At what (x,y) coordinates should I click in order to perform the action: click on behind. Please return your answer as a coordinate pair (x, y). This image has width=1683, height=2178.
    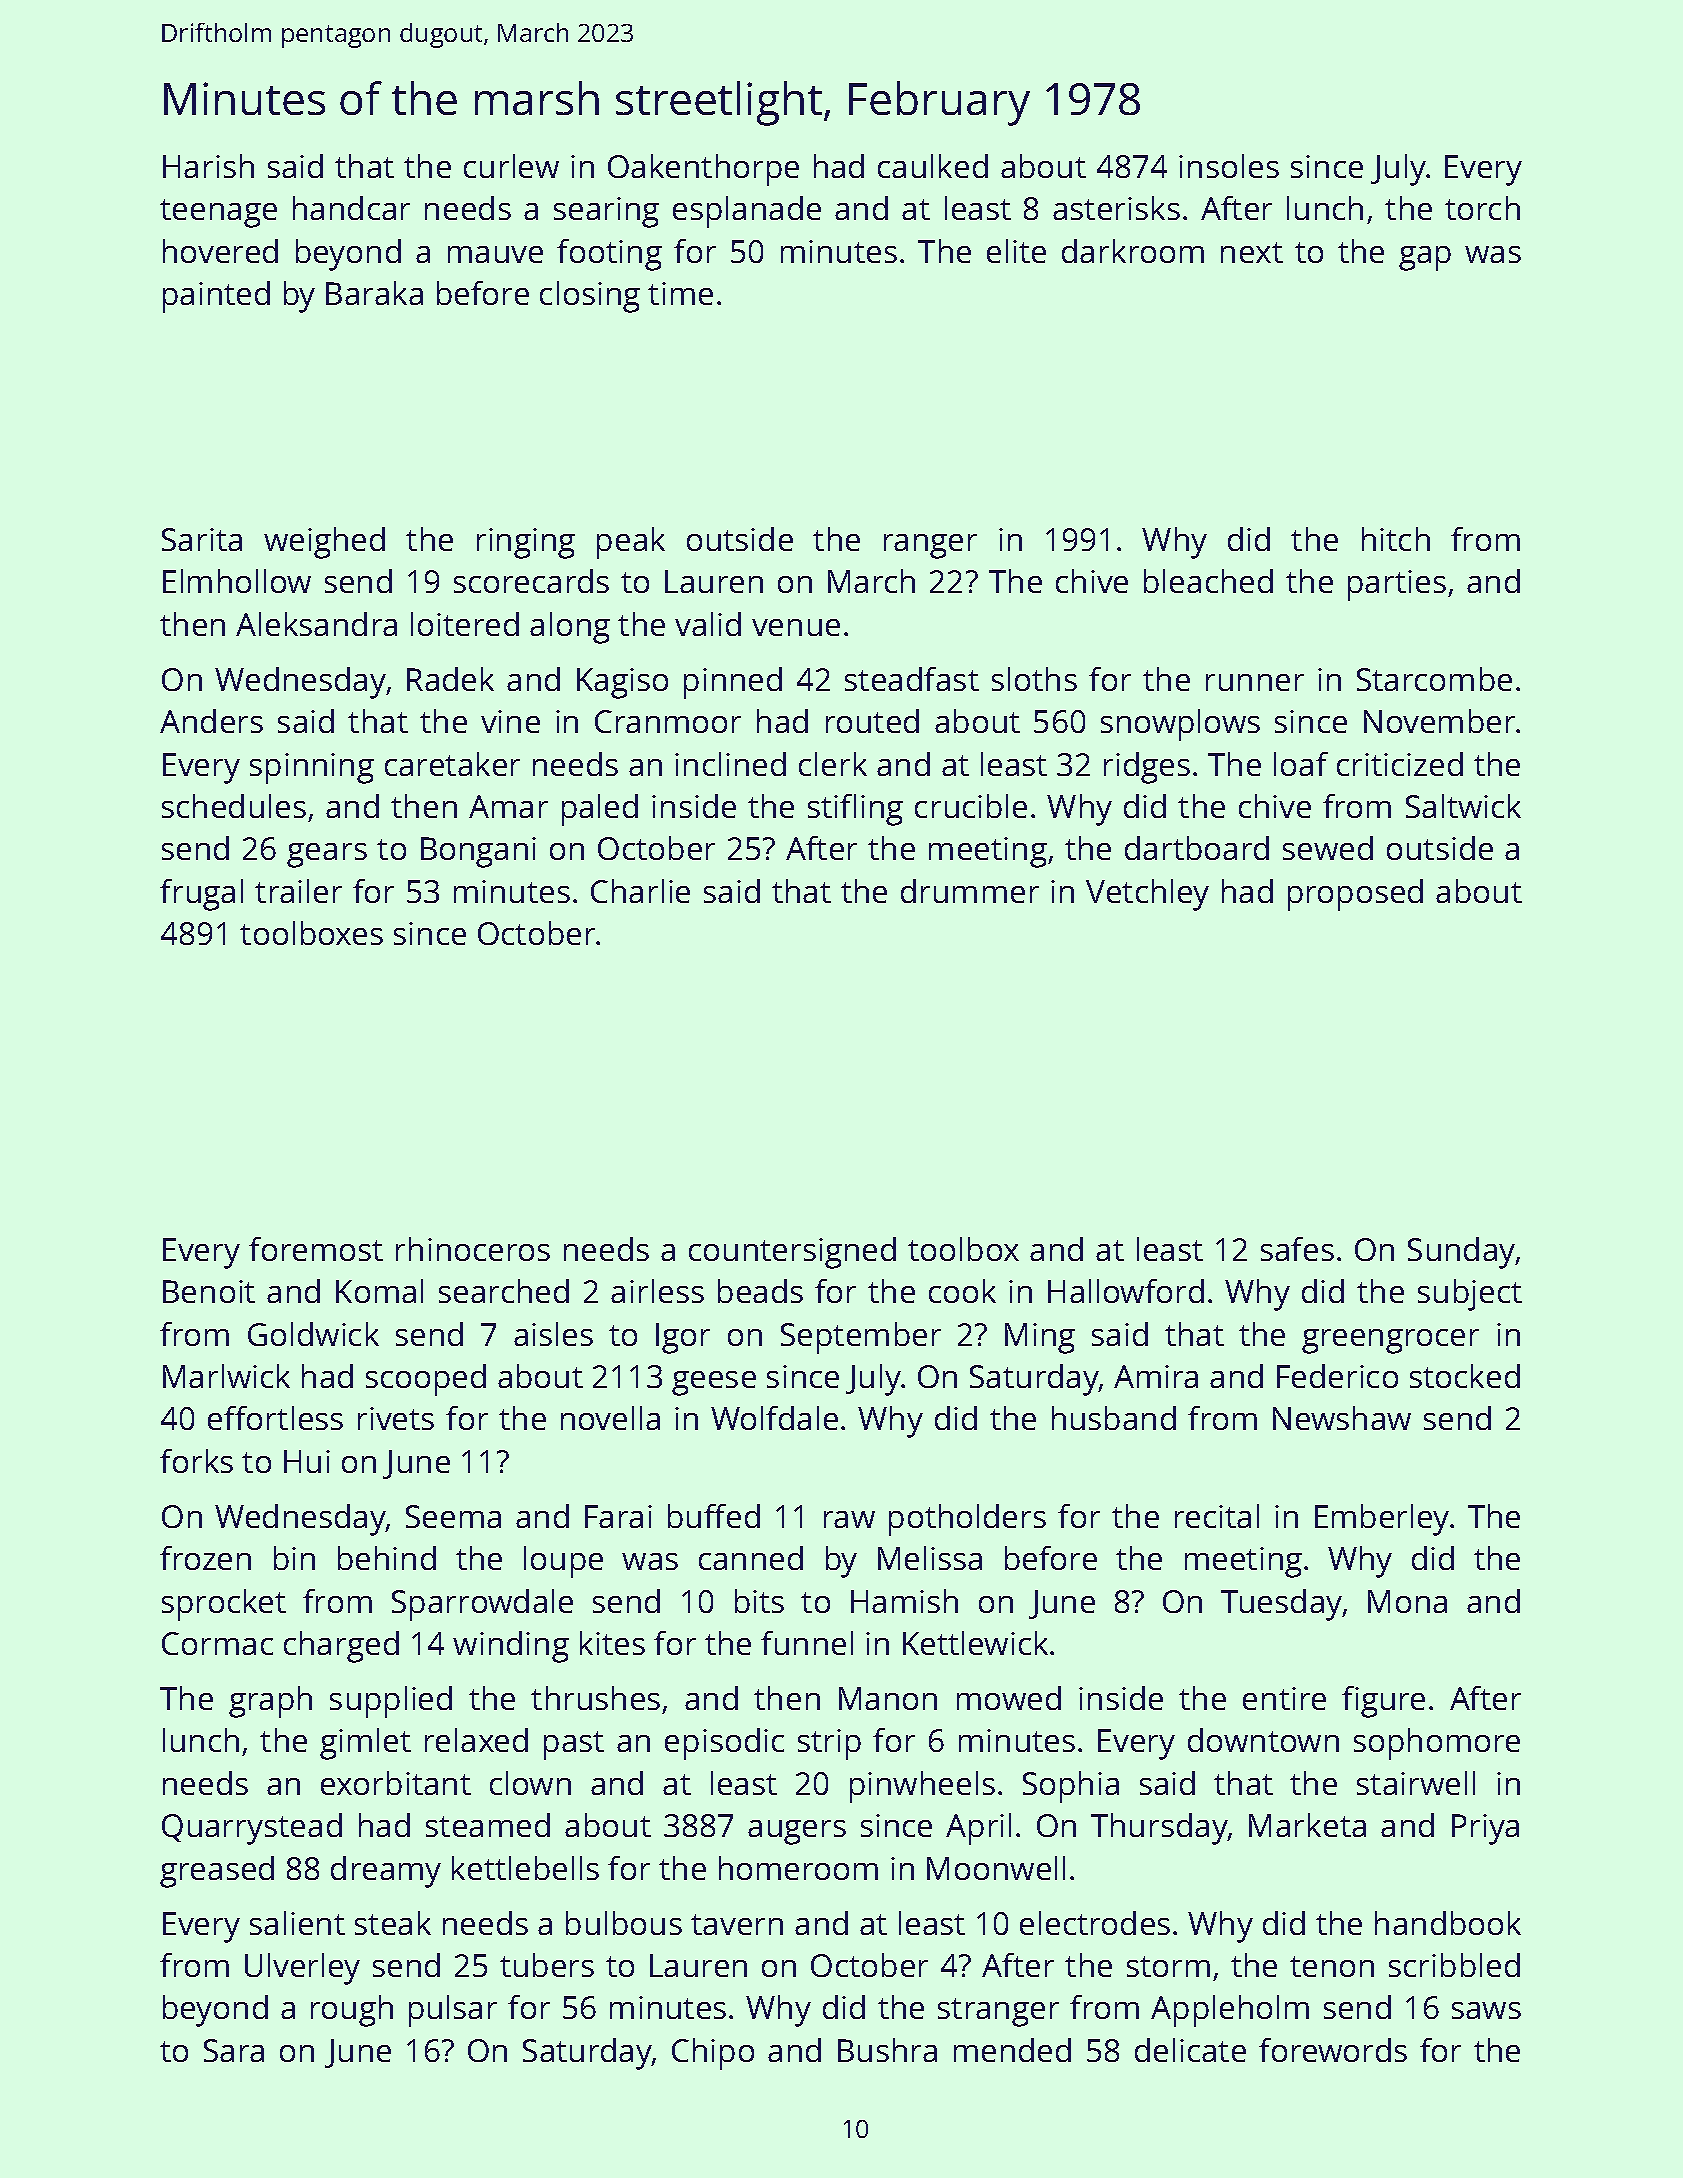
    Looking at the image, I should click on (387, 1558).
